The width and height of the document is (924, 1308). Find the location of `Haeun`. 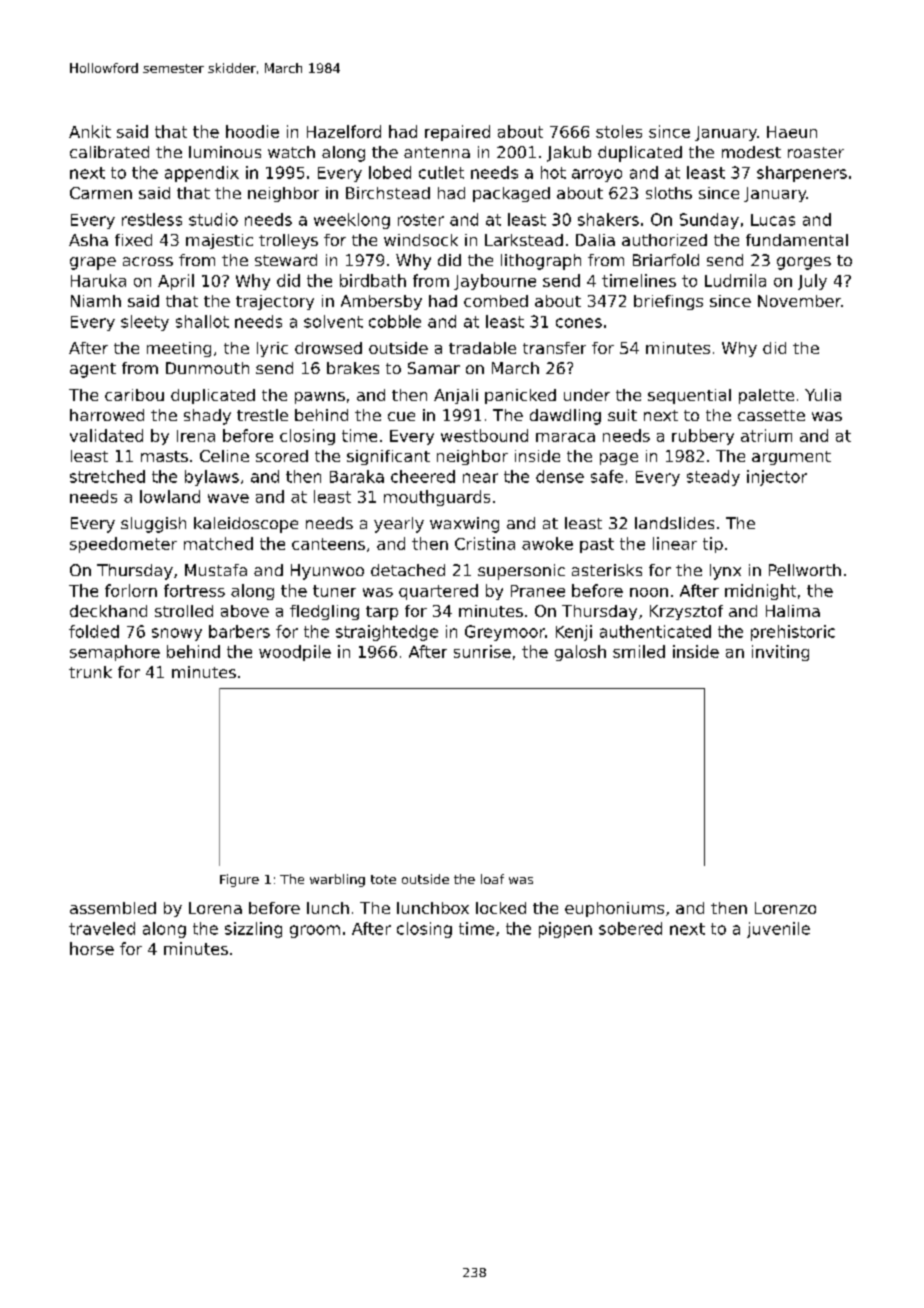

Haeun is located at coordinates (792, 132).
